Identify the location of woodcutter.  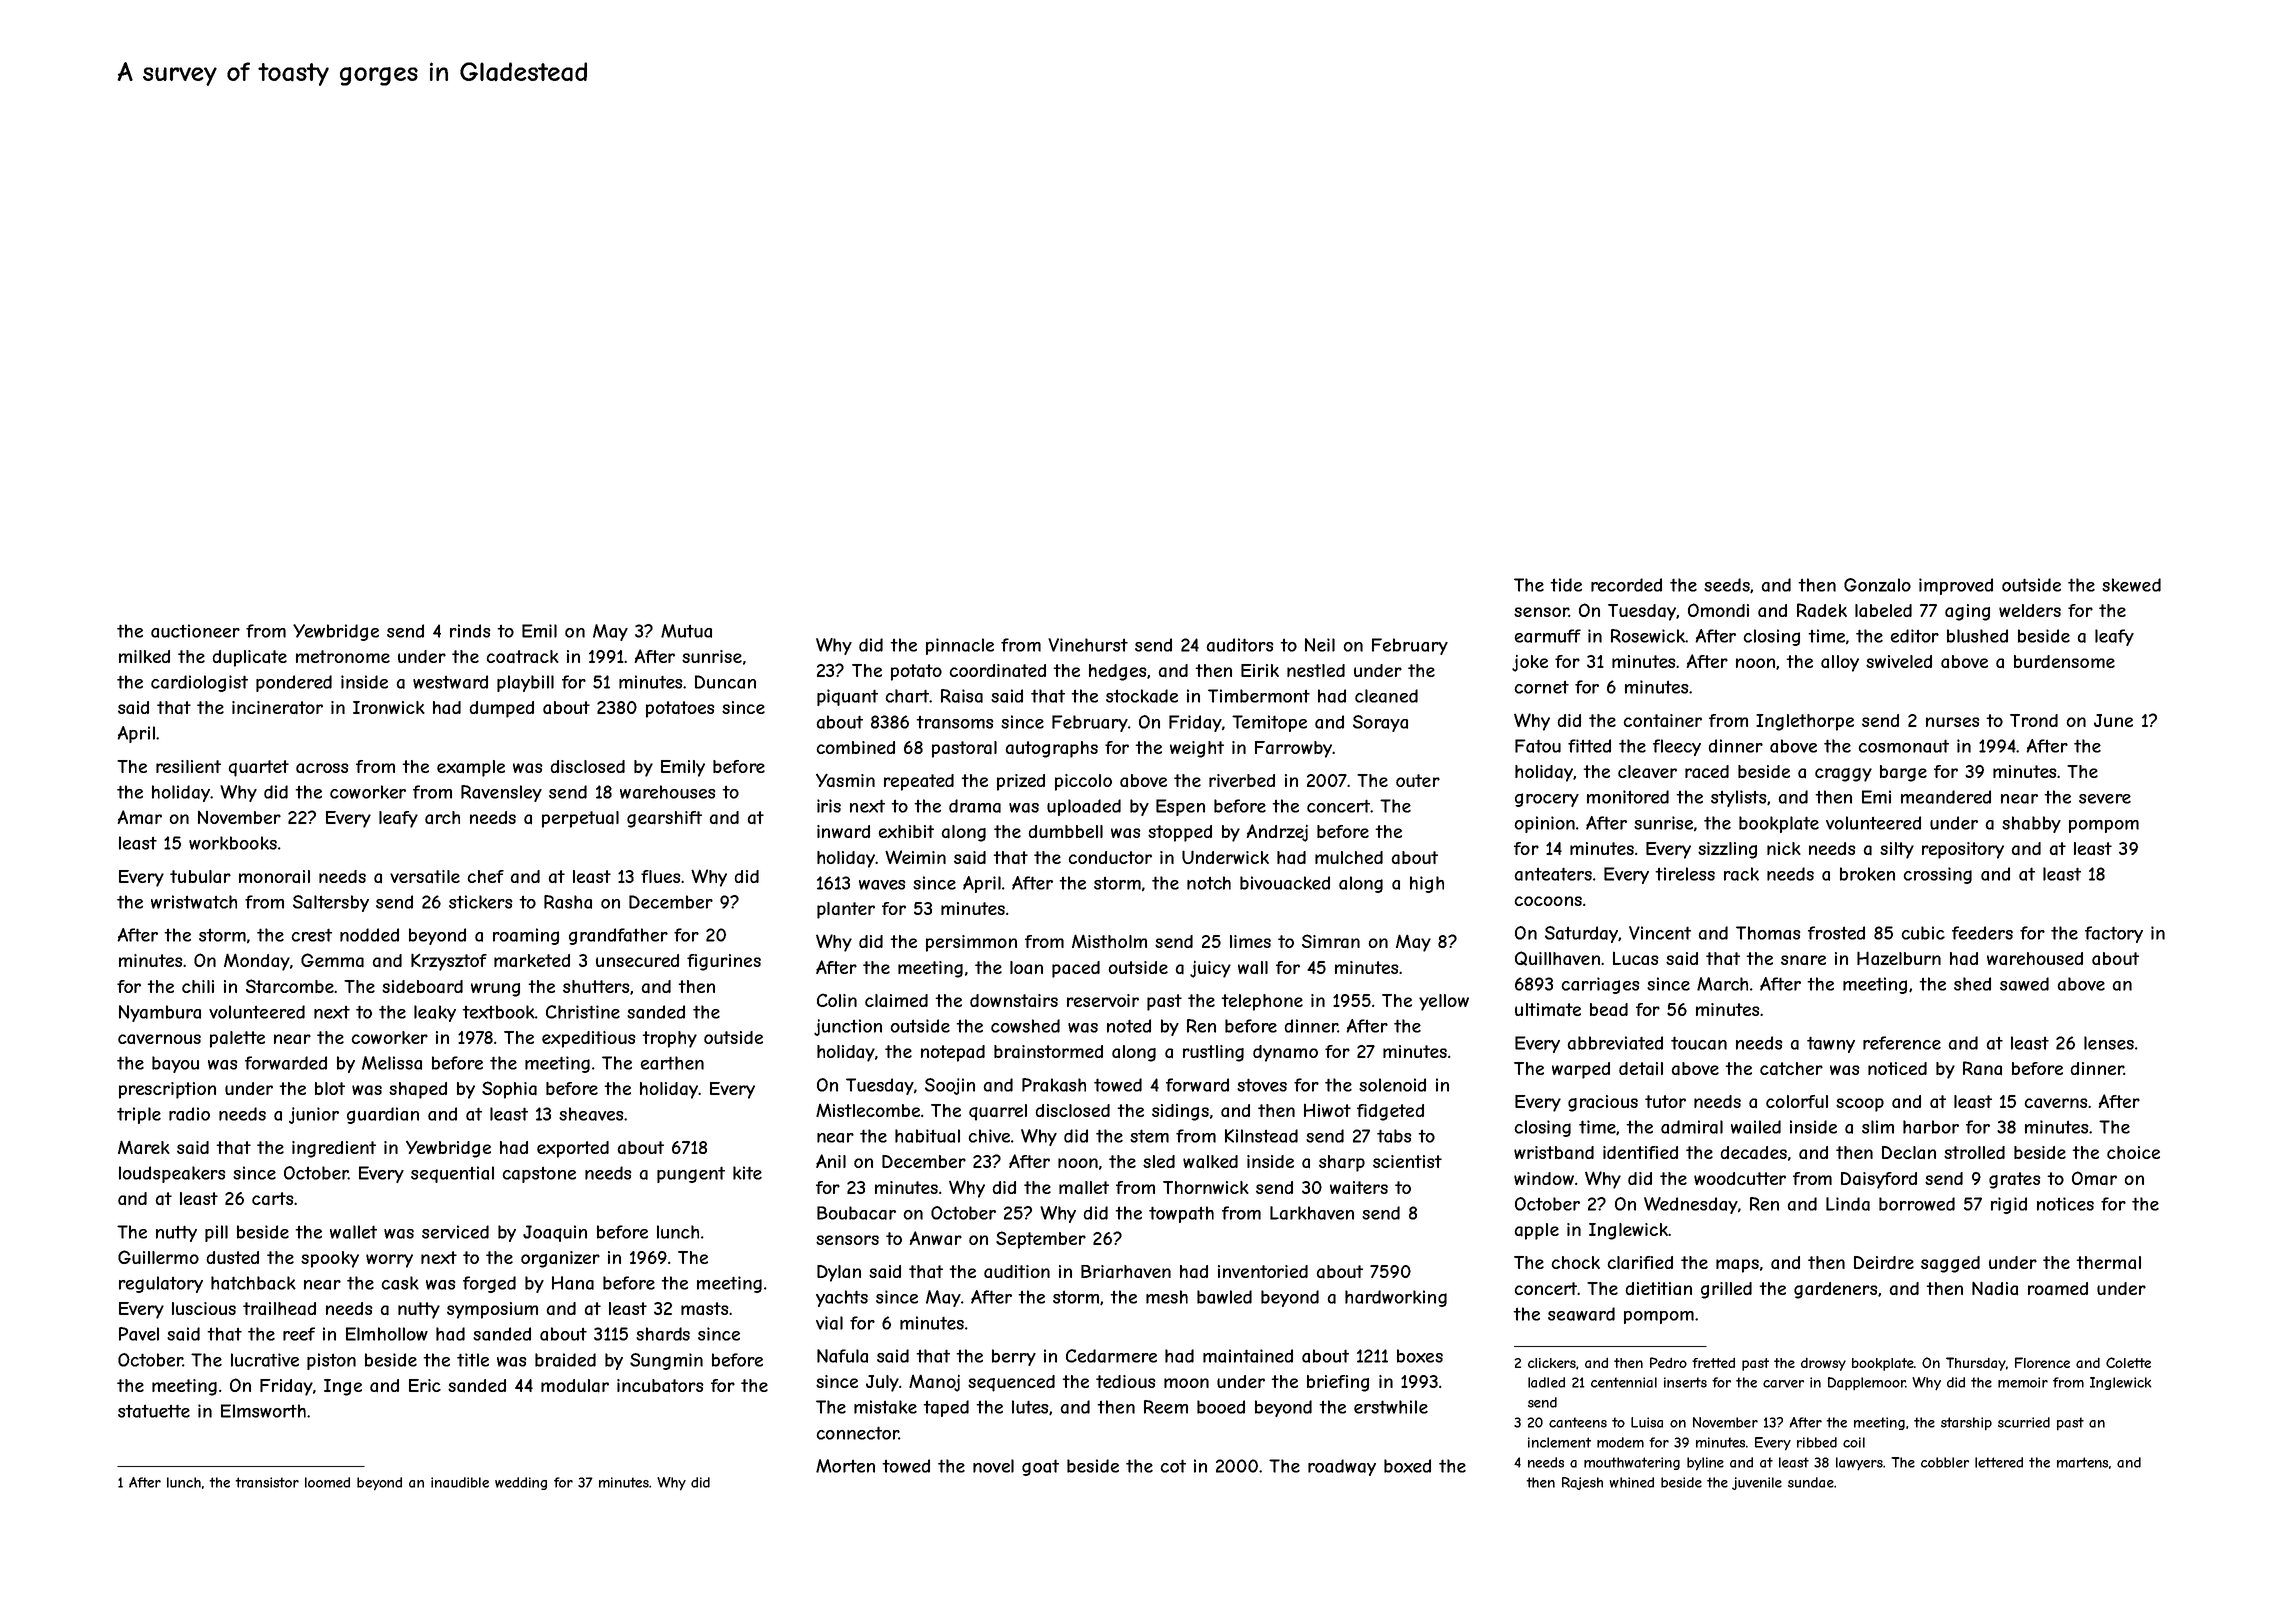
(1740, 1178).
